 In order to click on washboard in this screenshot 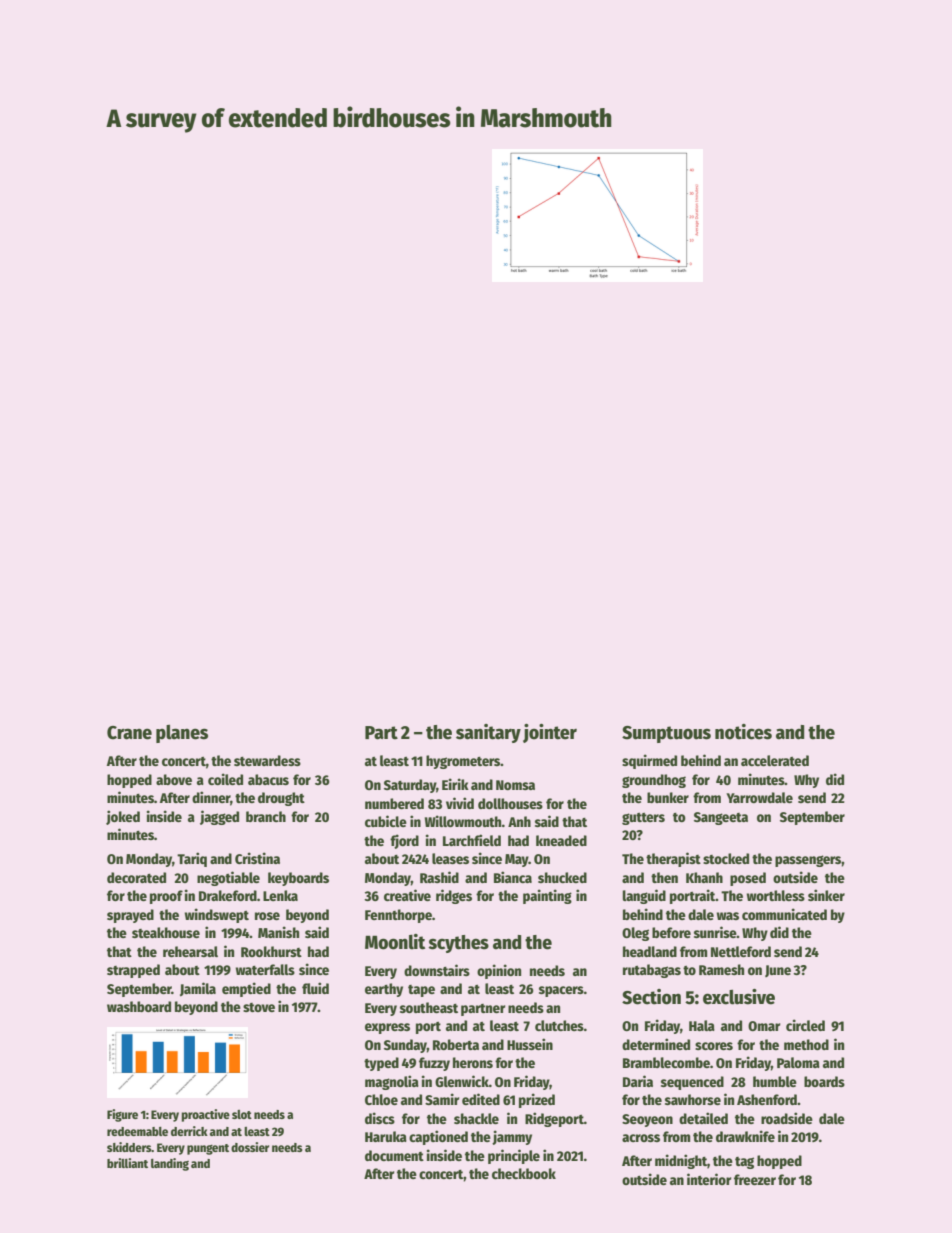, I will do `click(139, 1006)`.
